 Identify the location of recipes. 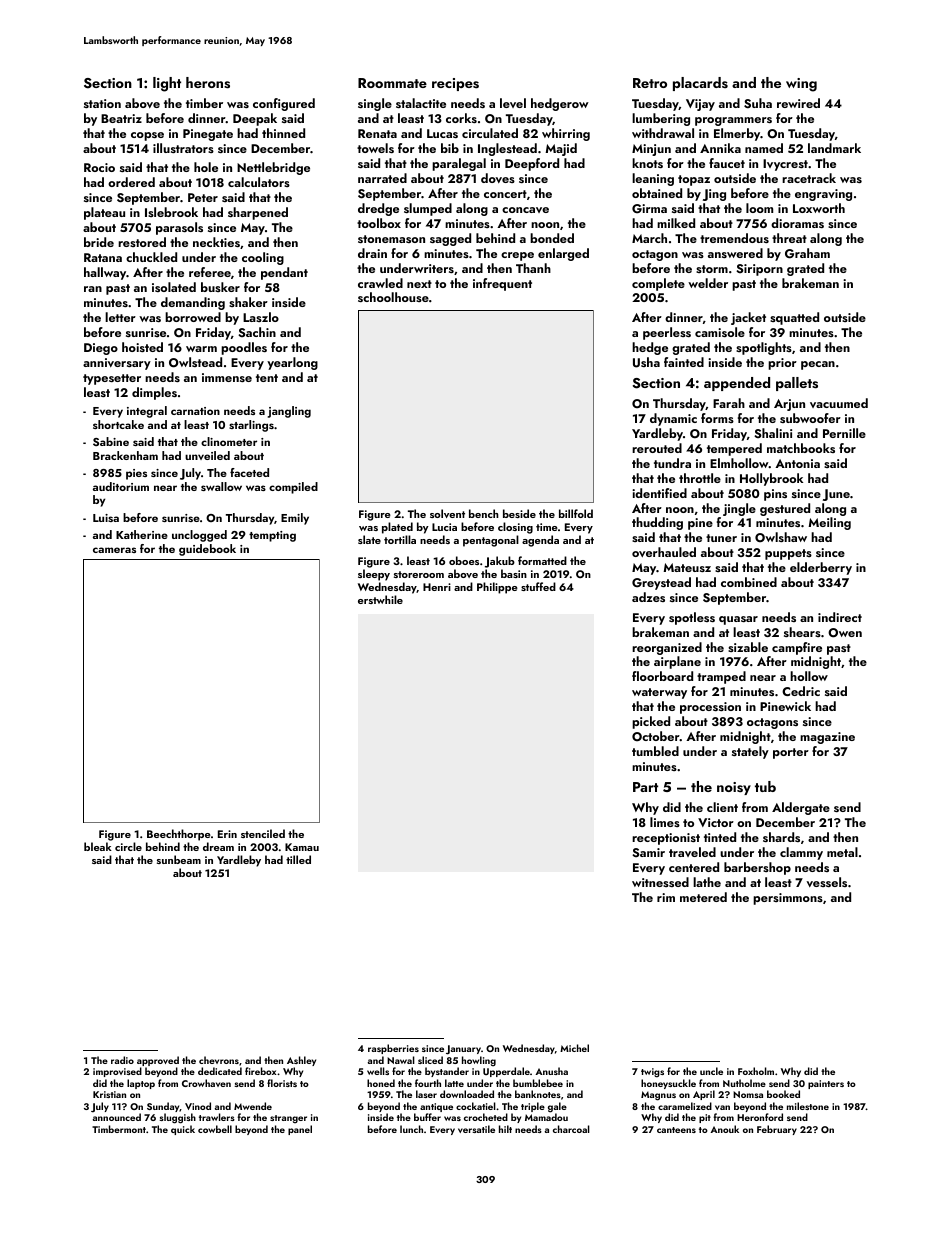
(455, 84).
